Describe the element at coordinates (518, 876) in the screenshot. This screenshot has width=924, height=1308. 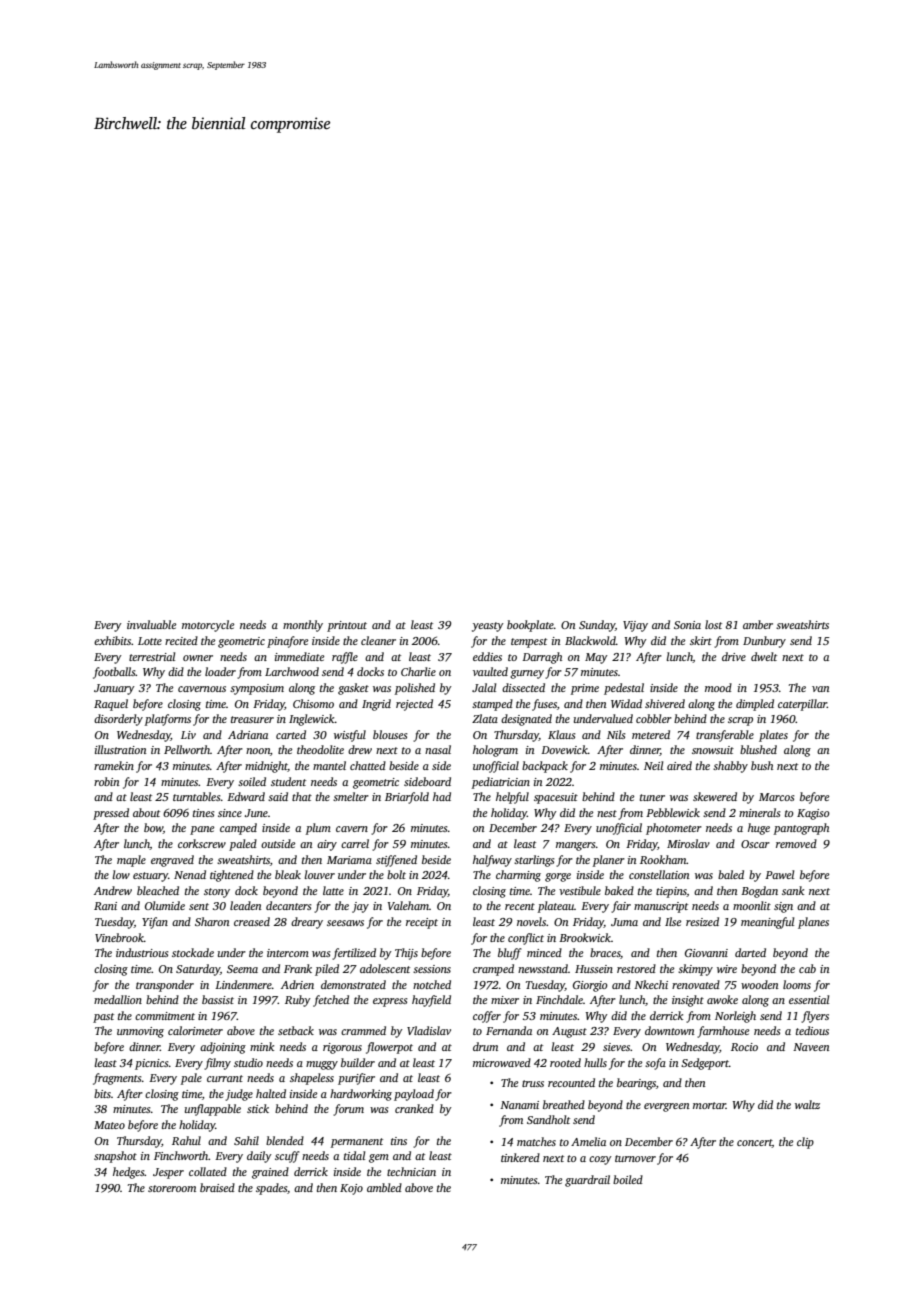
I see `charming` at that location.
